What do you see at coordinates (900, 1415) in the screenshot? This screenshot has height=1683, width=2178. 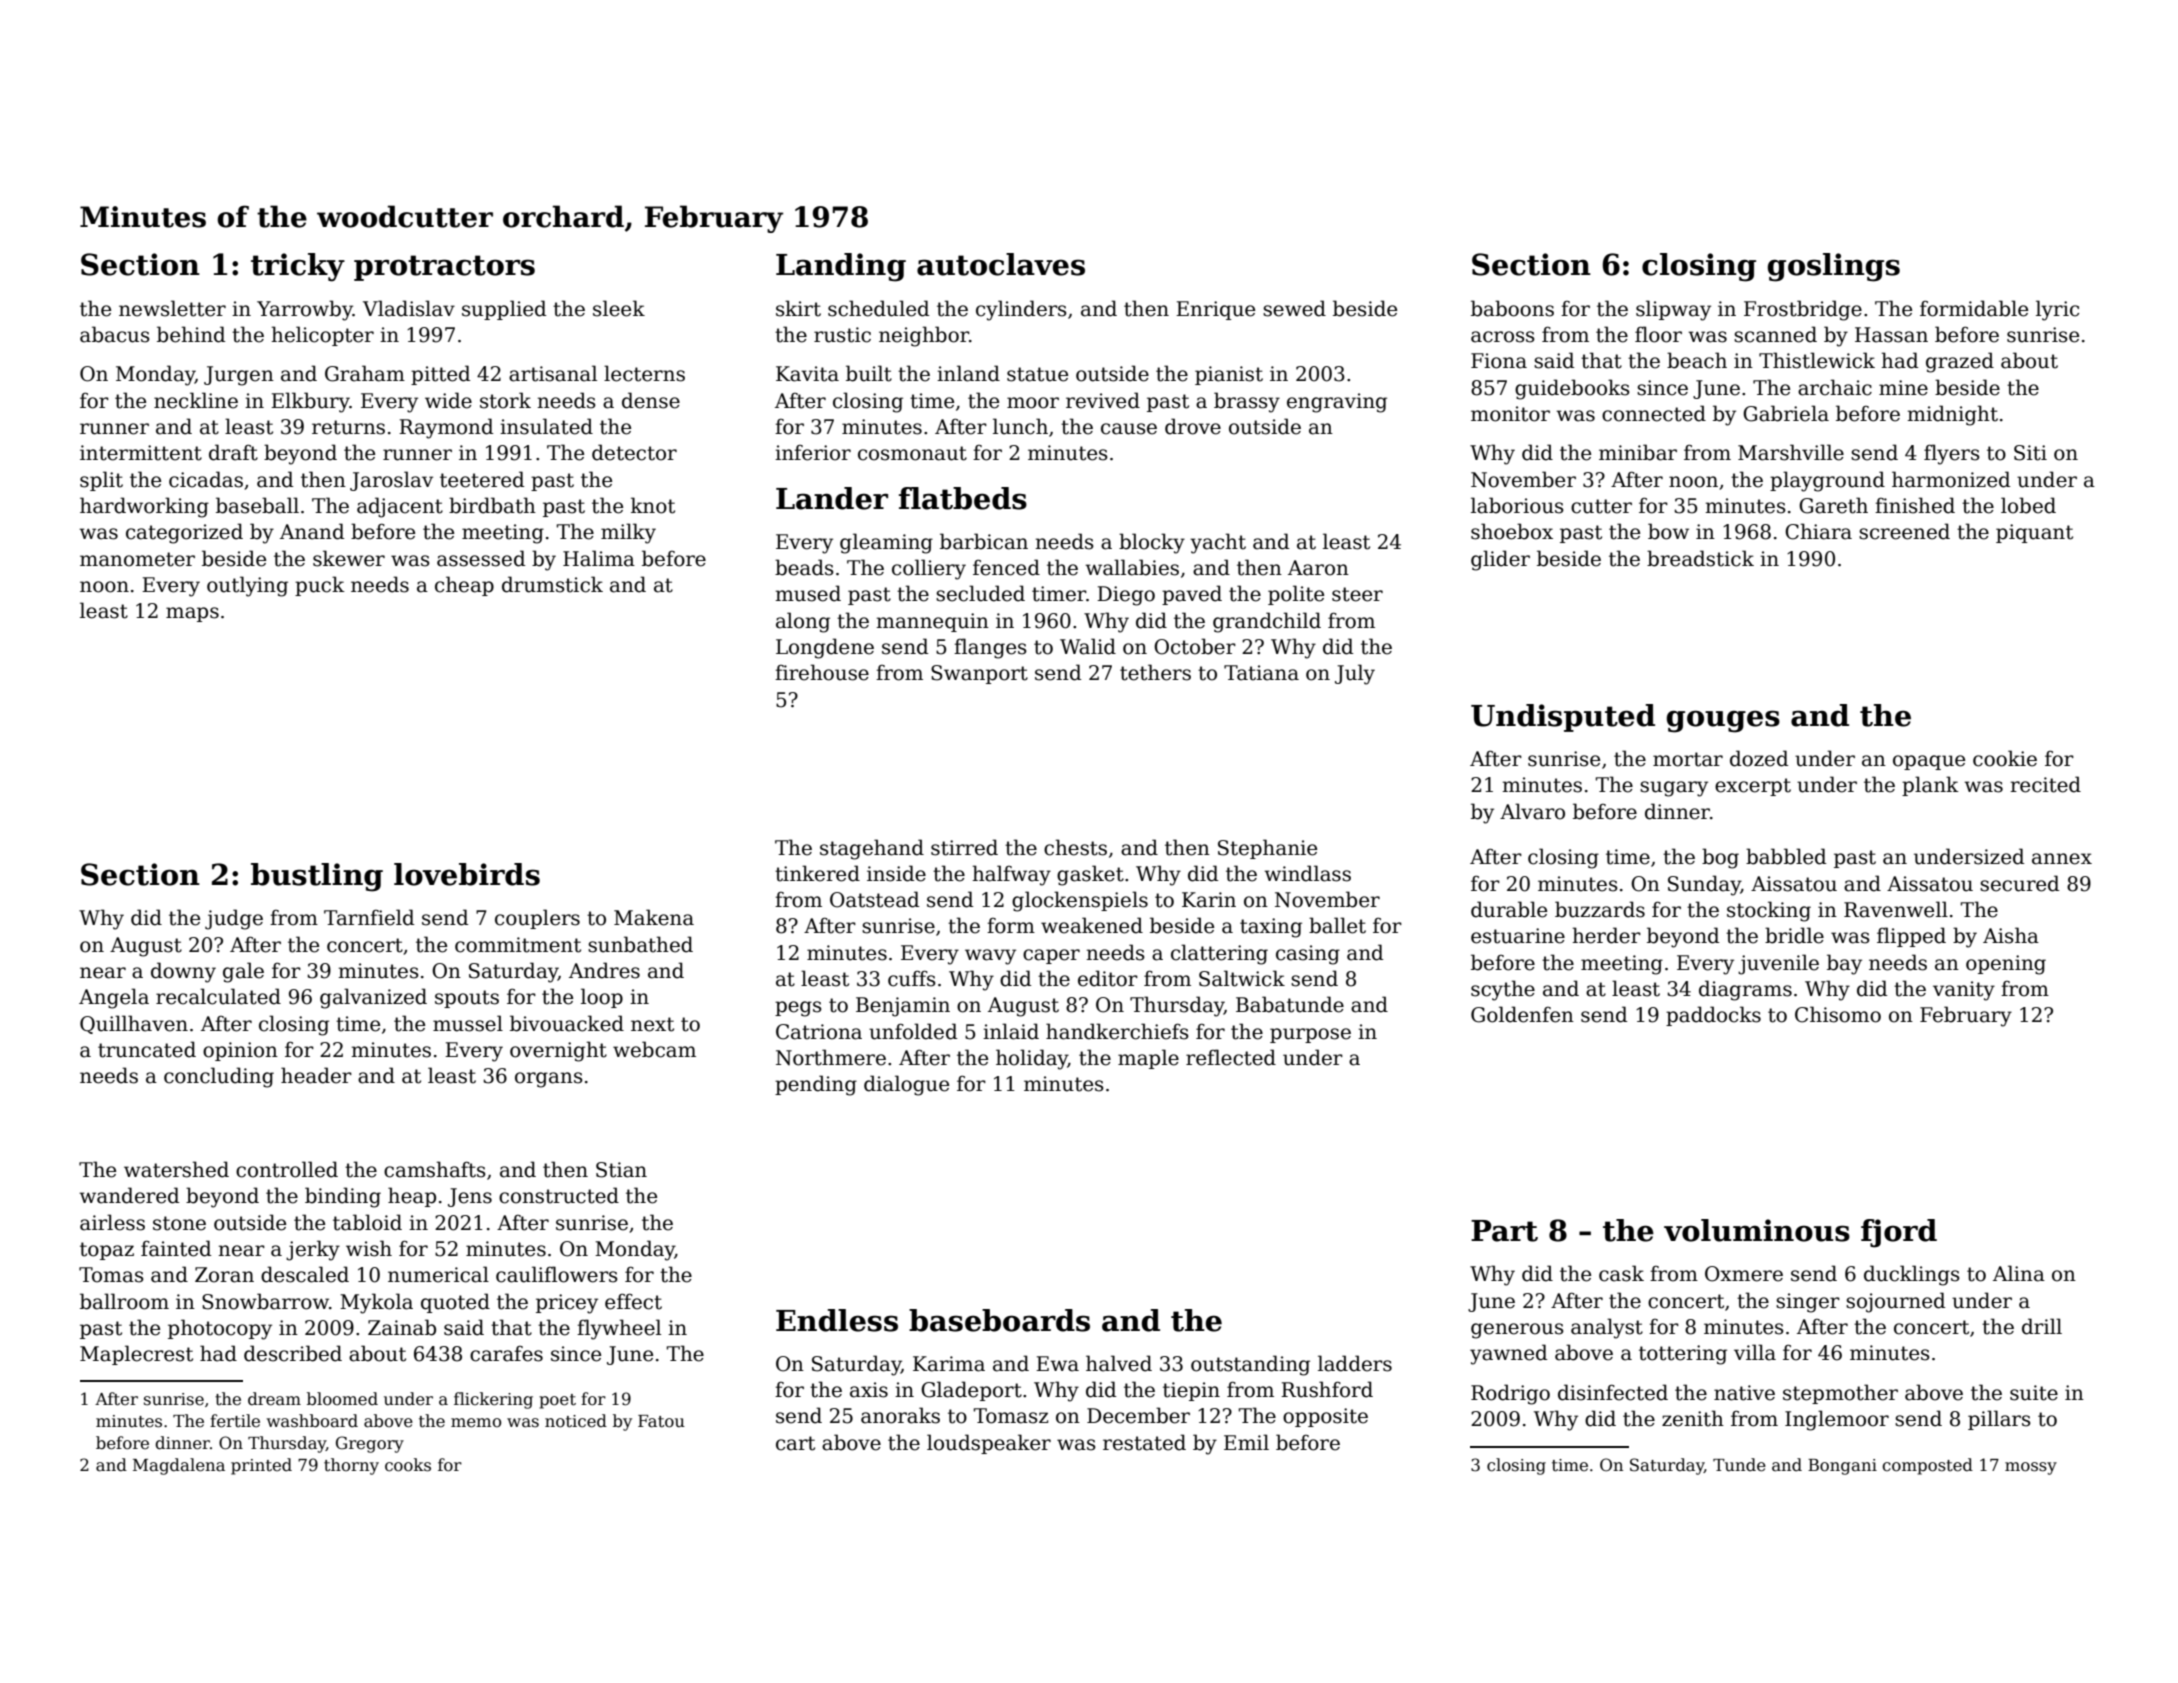 I see `anoraks` at bounding box center [900, 1415].
